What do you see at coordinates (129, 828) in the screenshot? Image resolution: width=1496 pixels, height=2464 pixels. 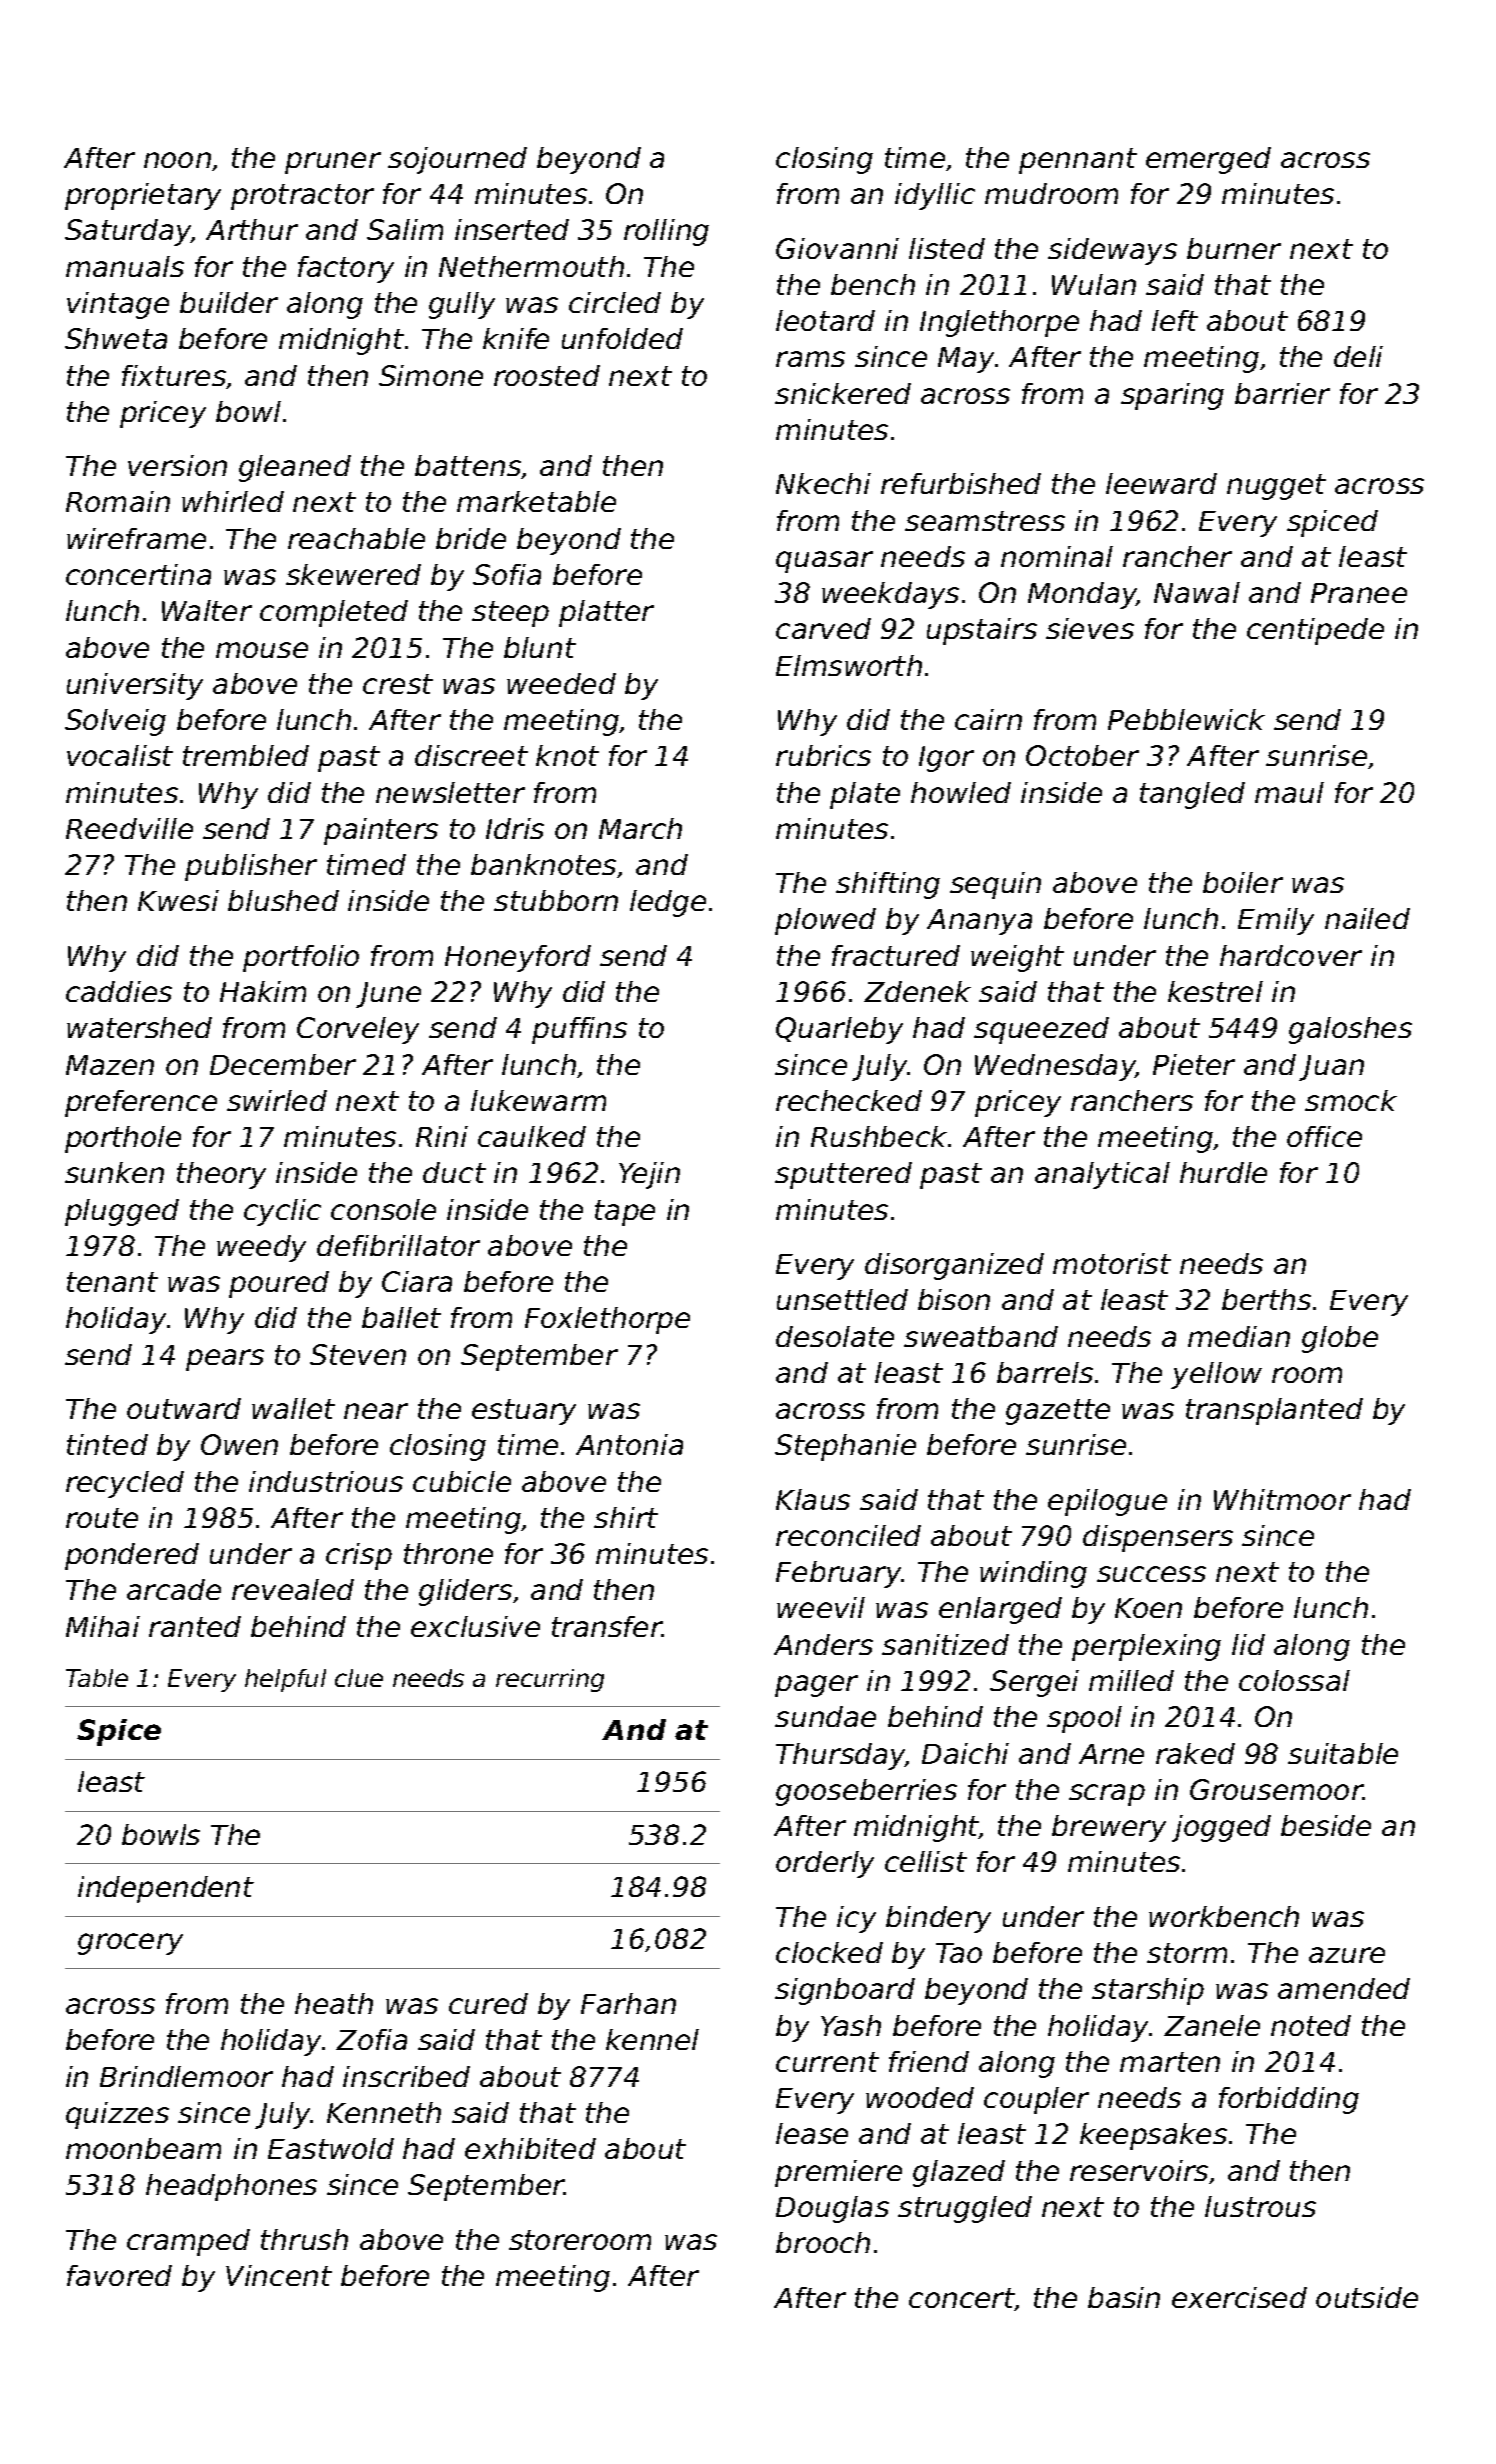 I see `Reedville` at bounding box center [129, 828].
